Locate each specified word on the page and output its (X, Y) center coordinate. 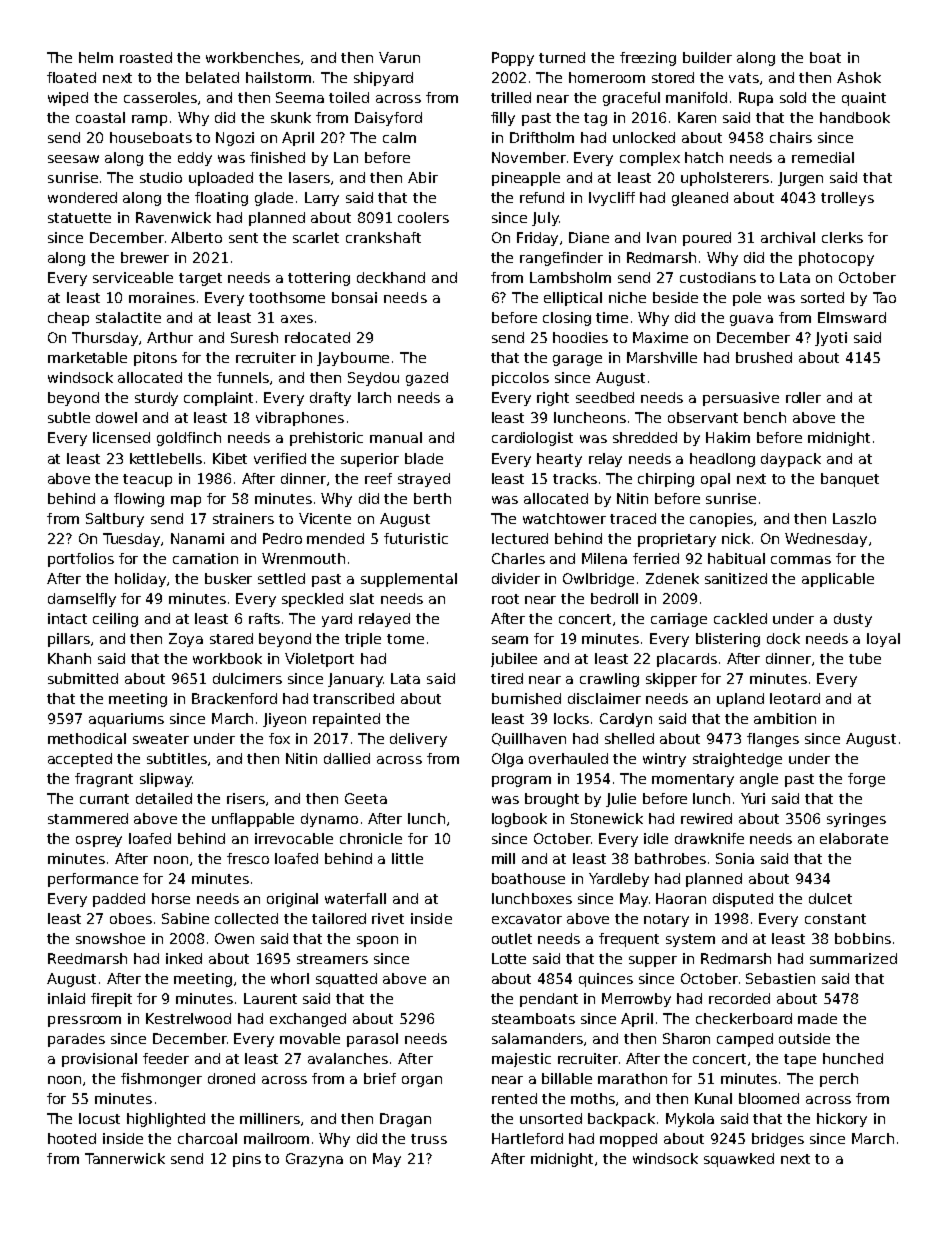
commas (801, 560)
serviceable (133, 277)
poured (707, 239)
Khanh (69, 658)
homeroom (607, 77)
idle (656, 838)
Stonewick (607, 818)
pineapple (526, 179)
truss (429, 1139)
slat (362, 598)
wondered (82, 197)
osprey (99, 841)
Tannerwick (125, 1158)
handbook (855, 117)
